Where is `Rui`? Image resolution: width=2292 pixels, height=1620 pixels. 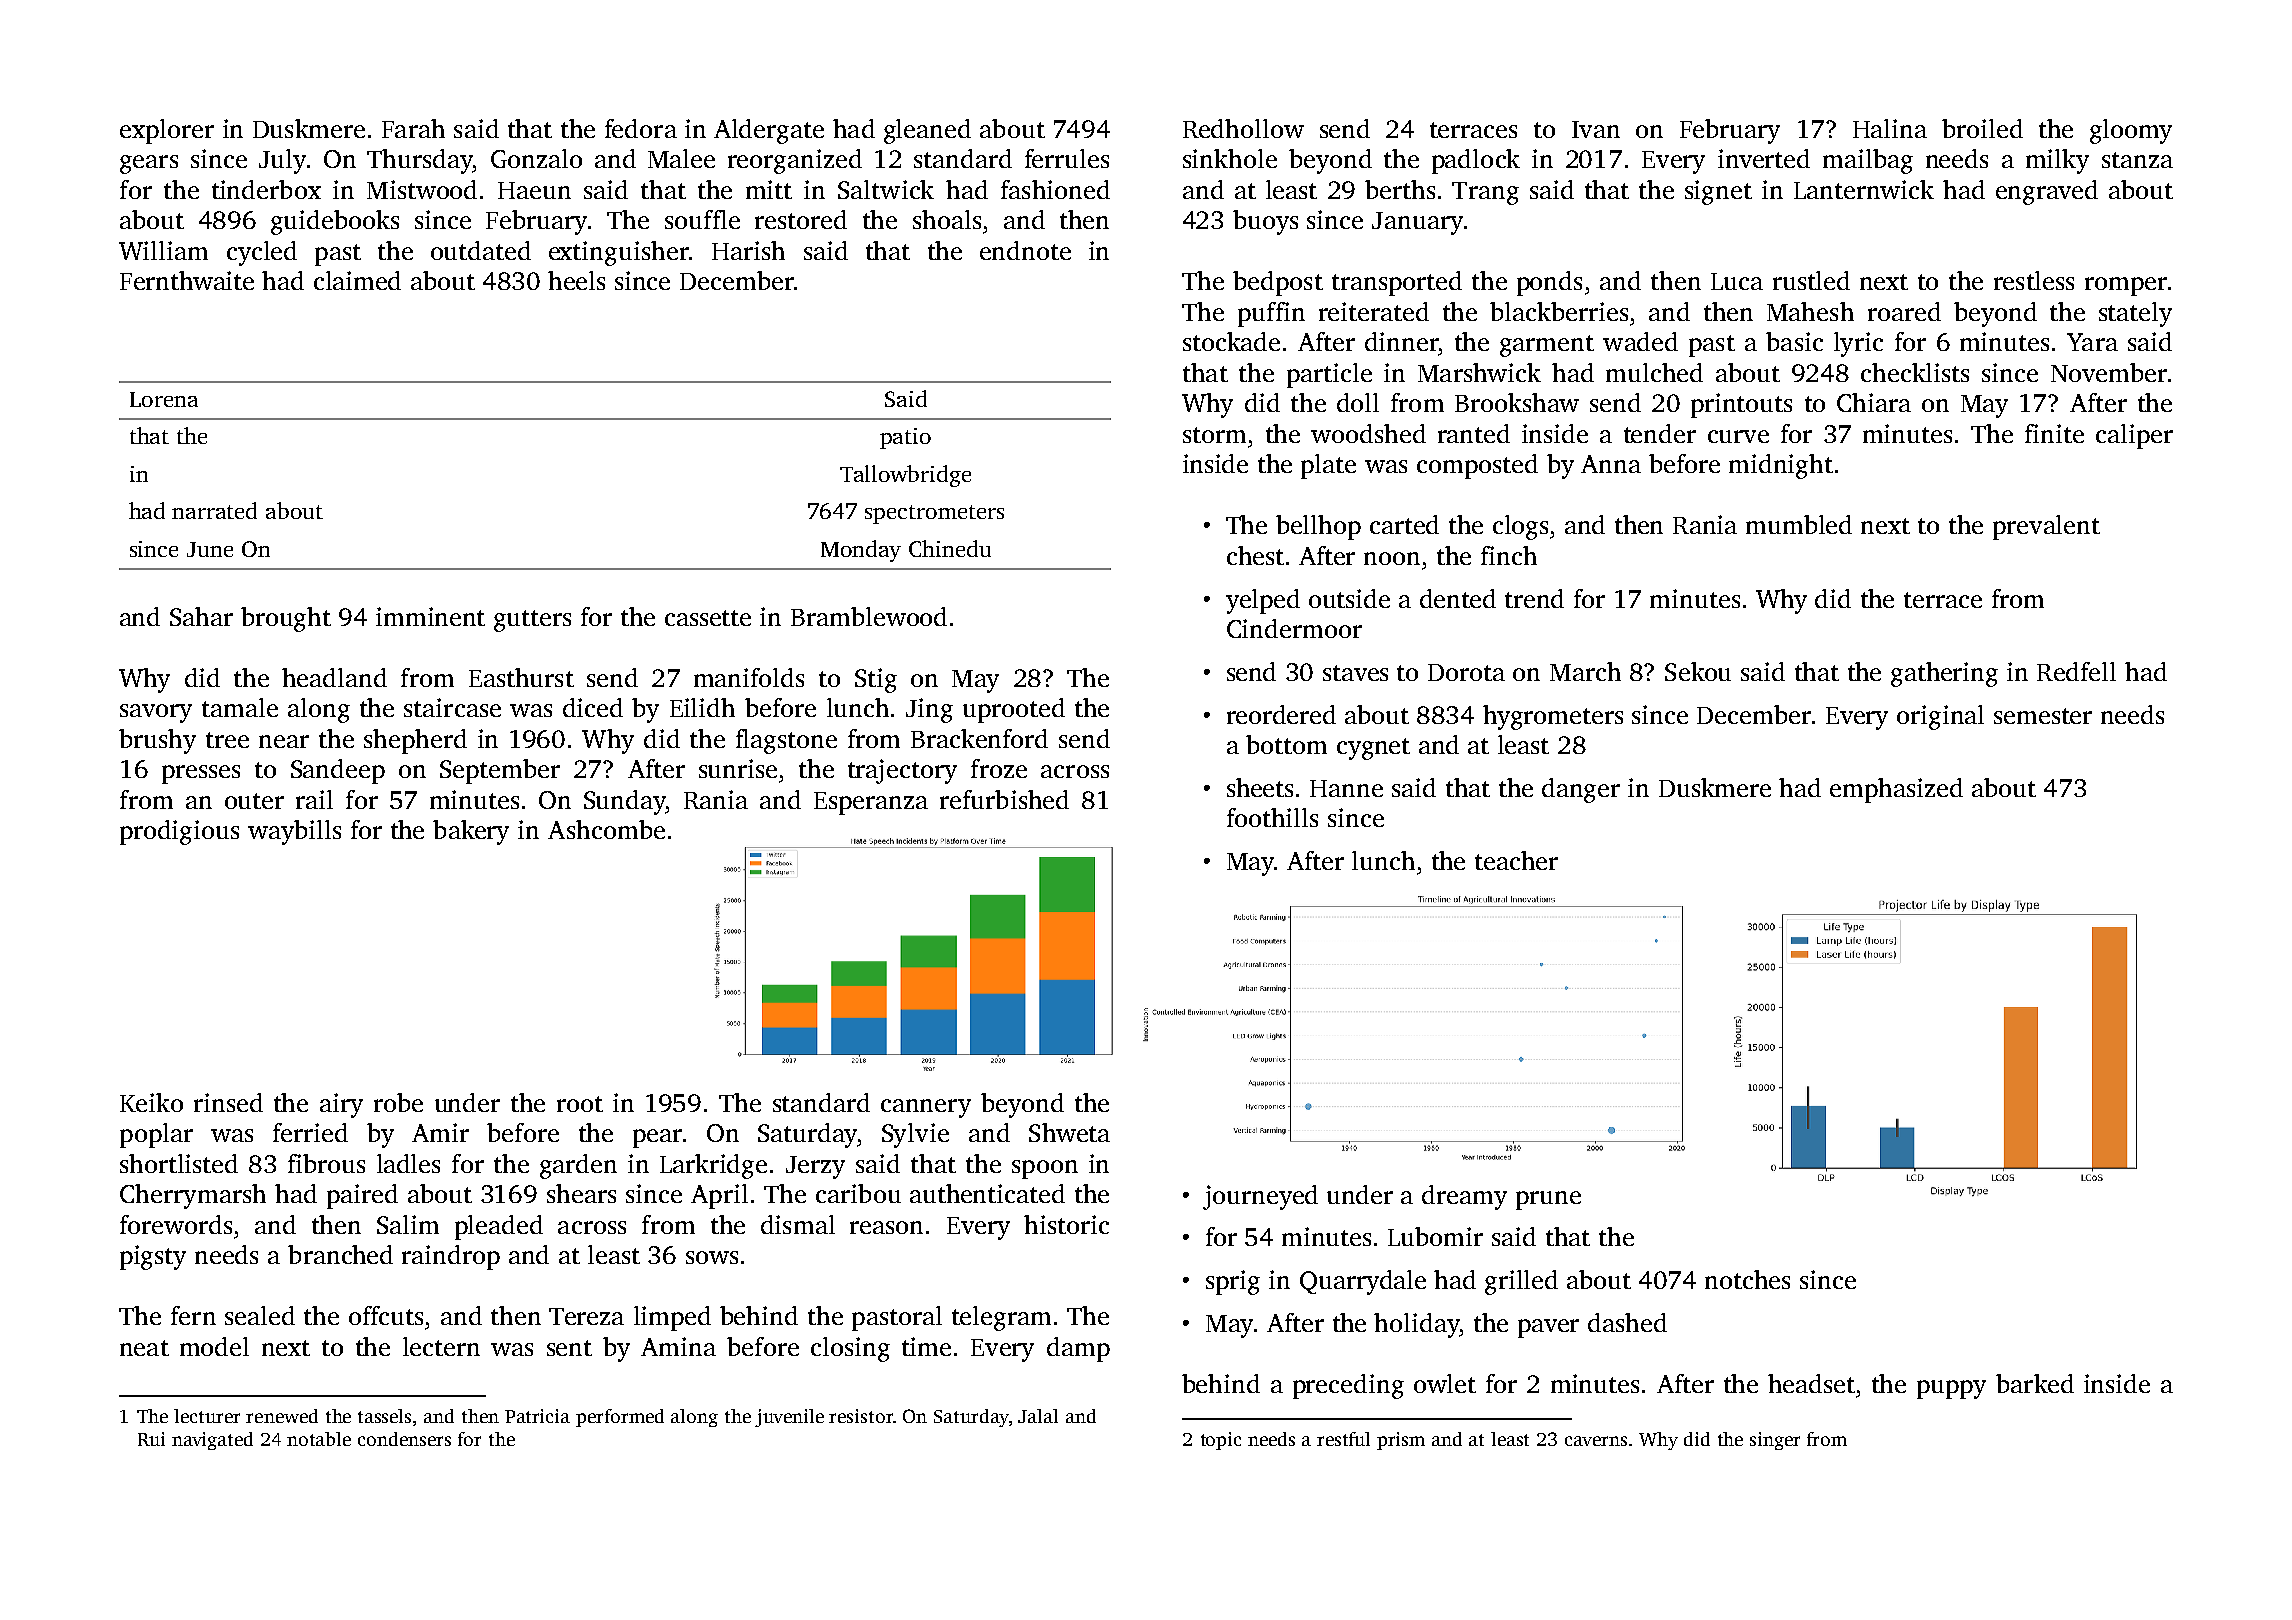 Rui is located at coordinates (151, 1439).
